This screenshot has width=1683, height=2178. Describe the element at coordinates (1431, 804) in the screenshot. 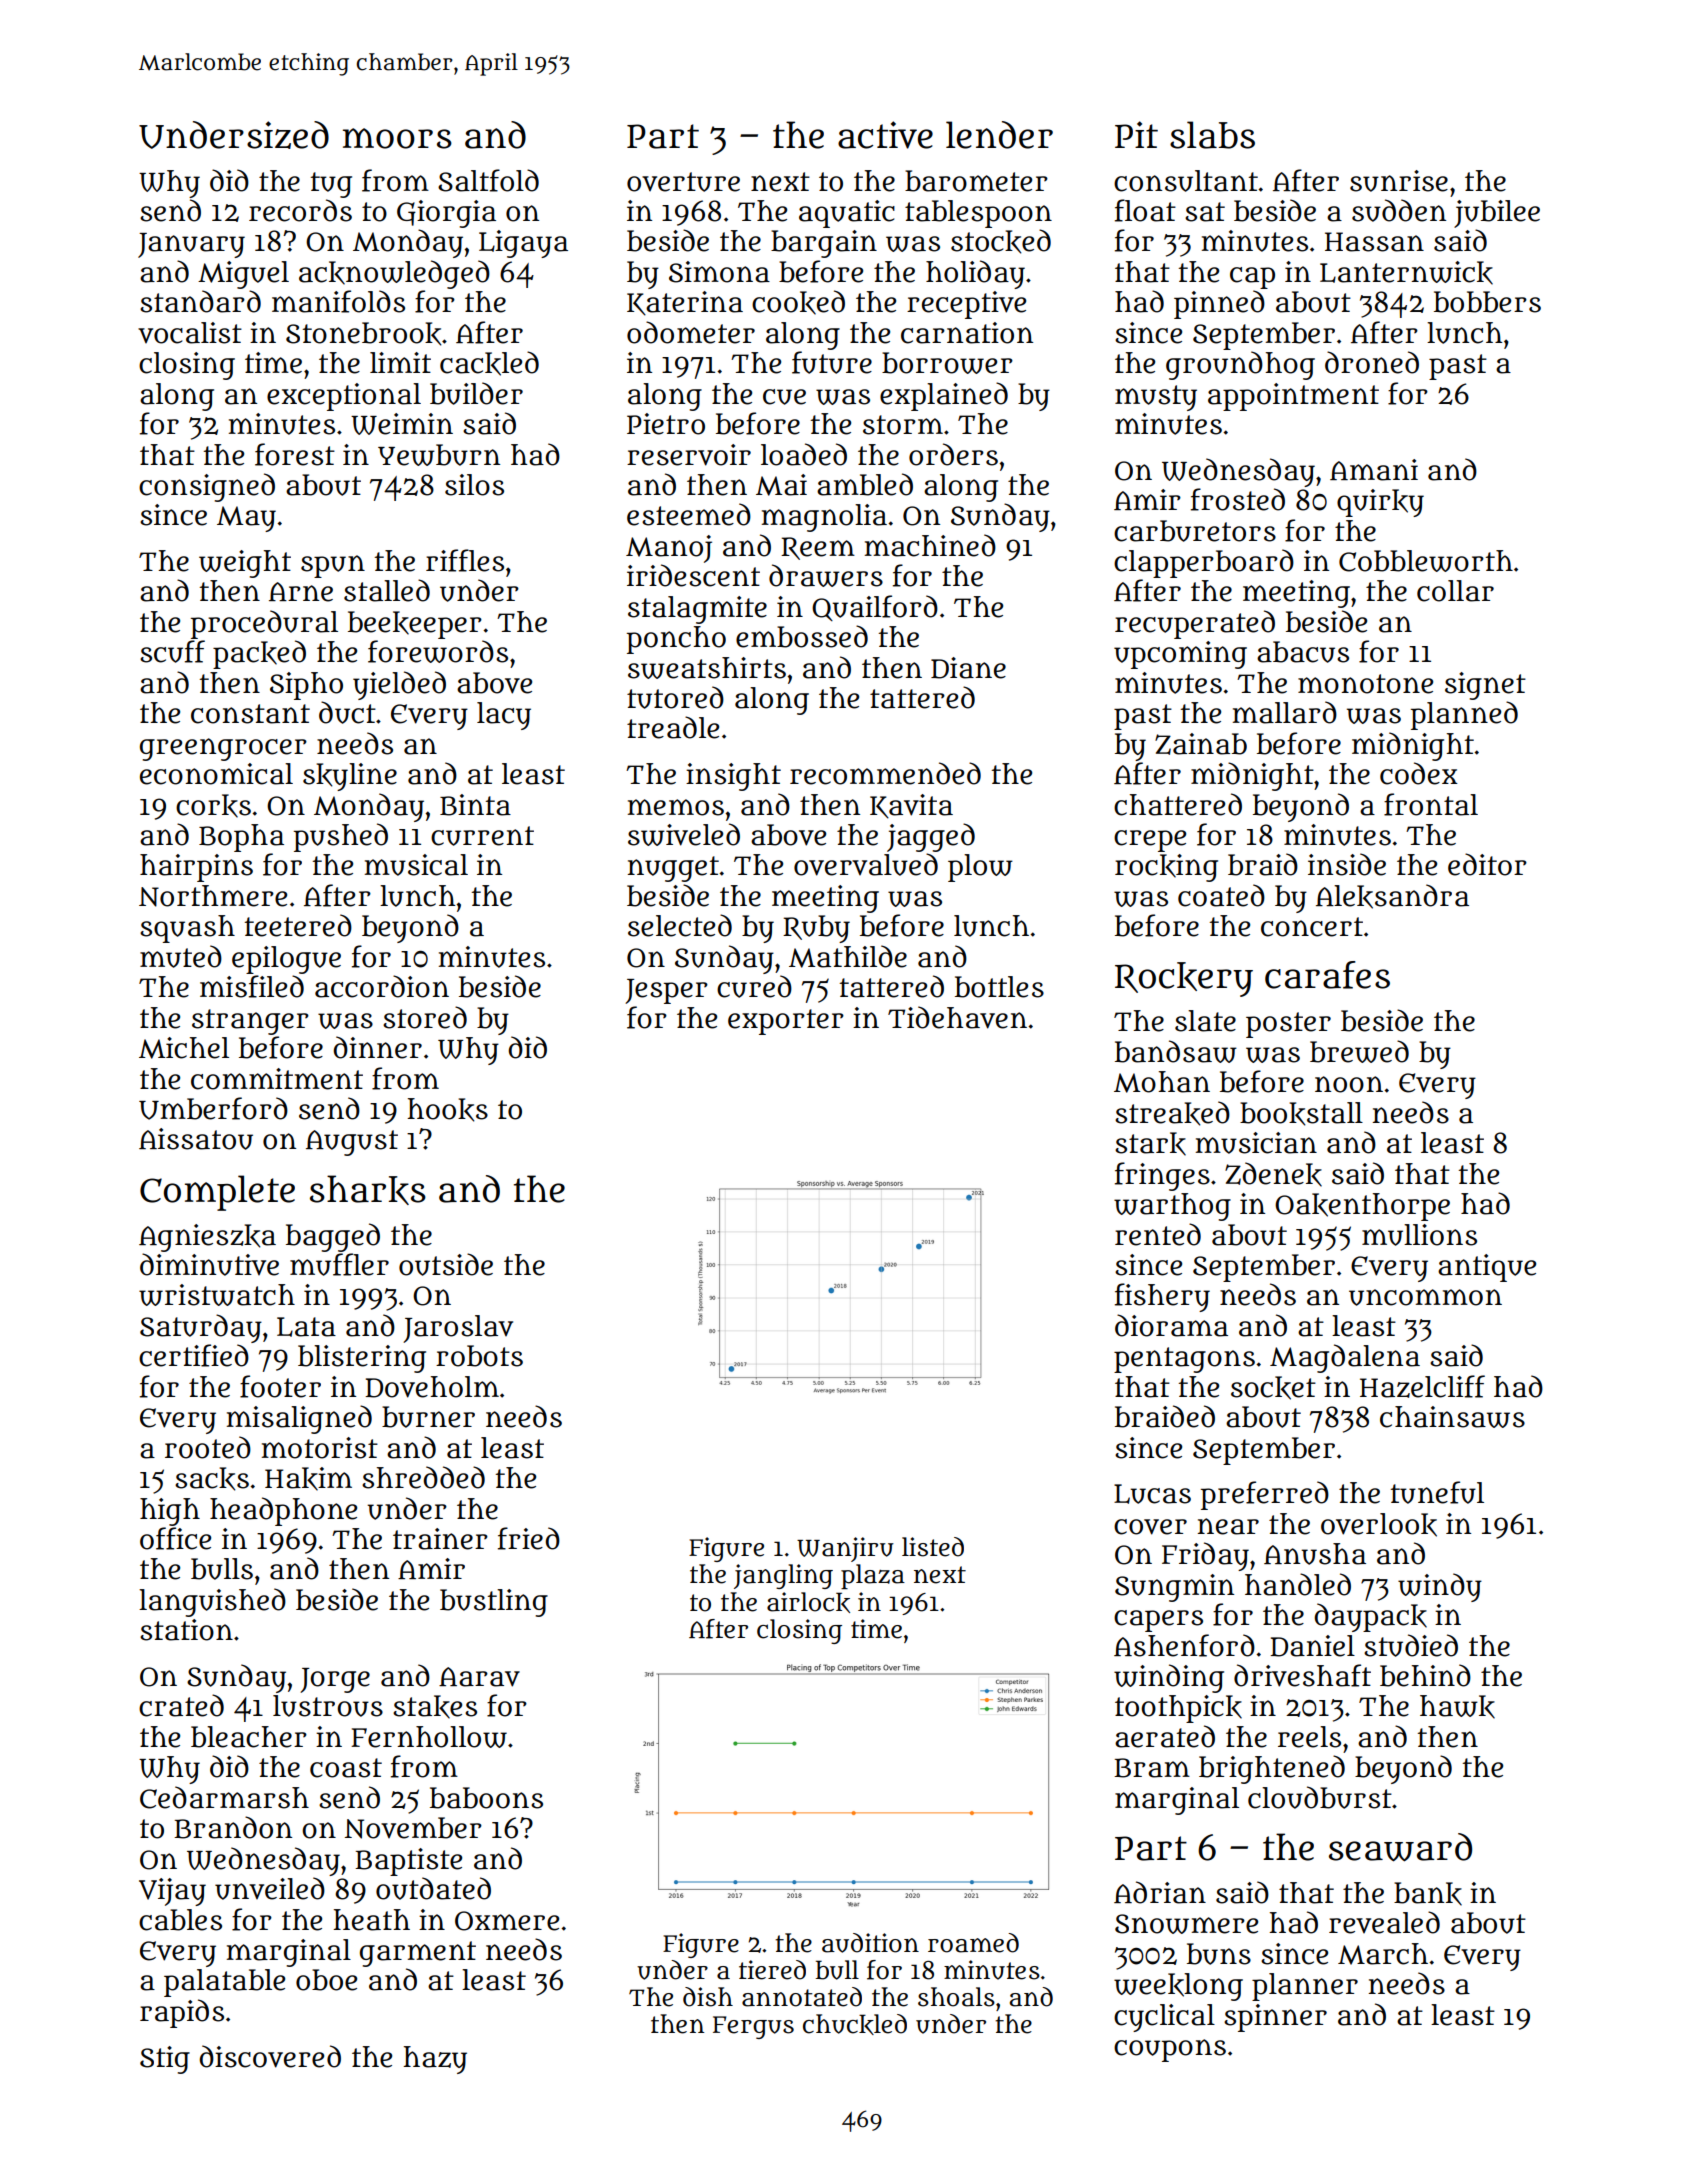

I see `frontal` at that location.
